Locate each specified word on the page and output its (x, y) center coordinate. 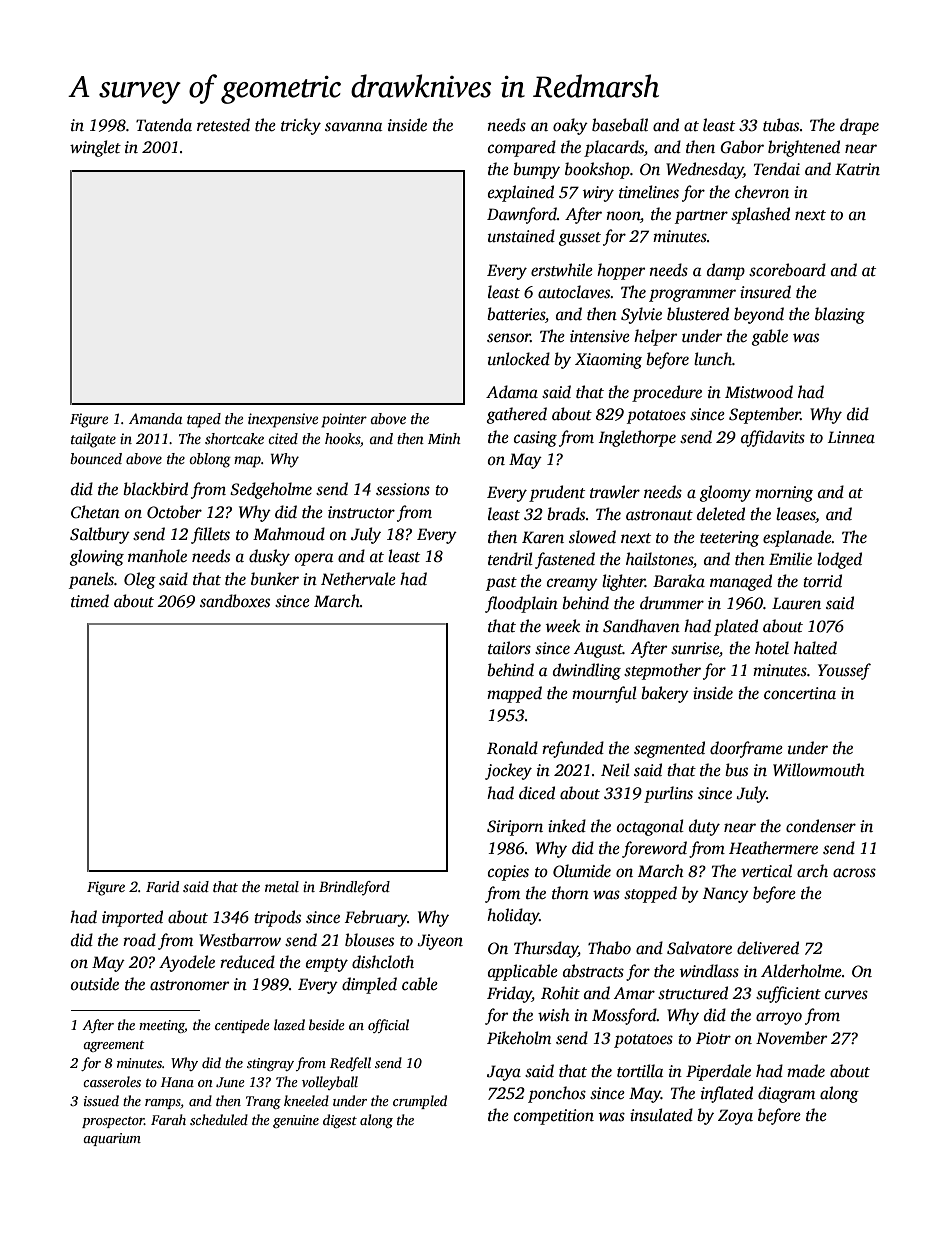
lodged (839, 560)
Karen (543, 537)
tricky (301, 126)
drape (859, 126)
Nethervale (358, 579)
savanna (353, 127)
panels (91, 580)
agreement (113, 1046)
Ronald (512, 748)
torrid (822, 581)
